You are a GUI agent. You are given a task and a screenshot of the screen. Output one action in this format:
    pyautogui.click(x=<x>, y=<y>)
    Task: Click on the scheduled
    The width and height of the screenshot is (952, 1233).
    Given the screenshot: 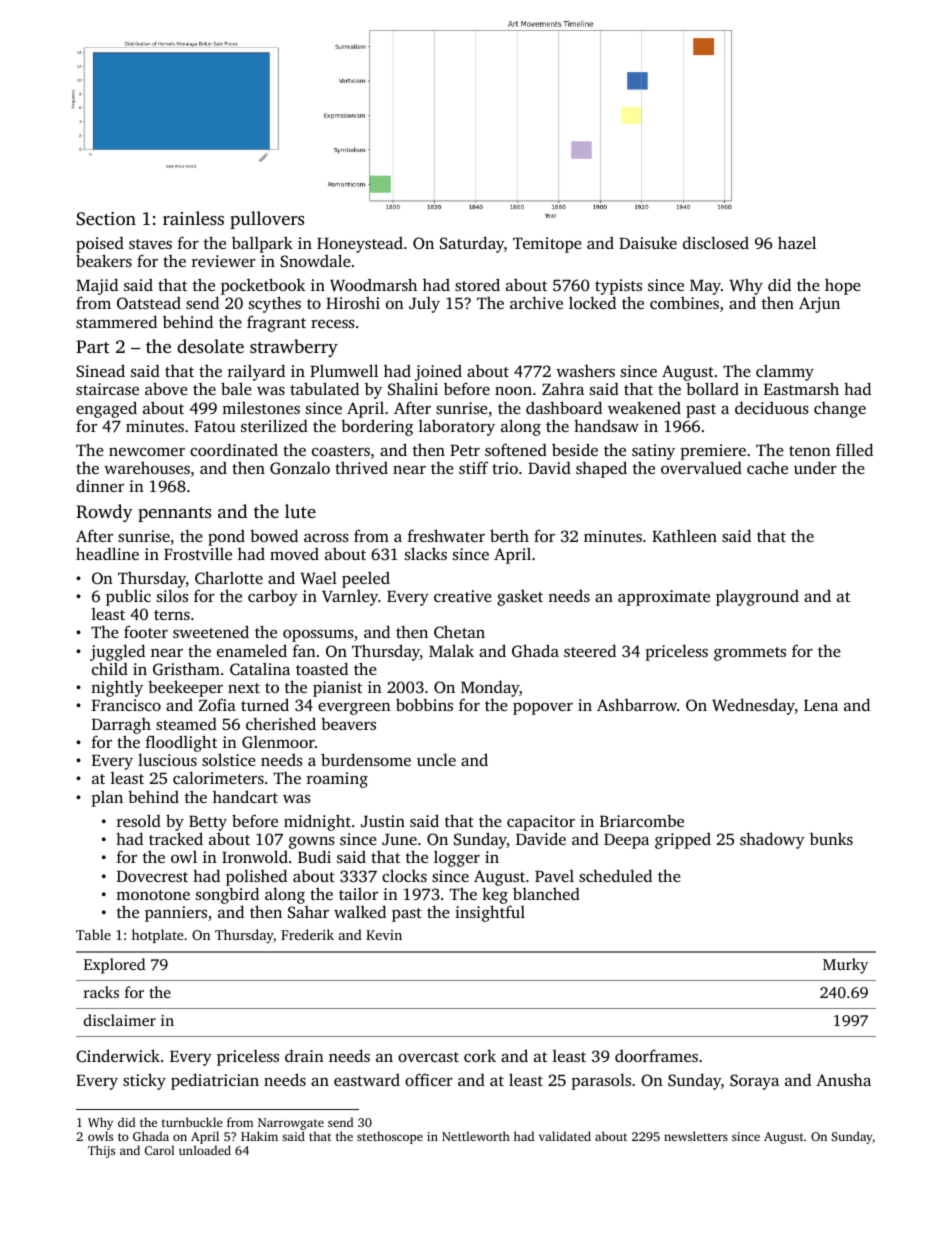 What is the action you would take?
    pyautogui.click(x=615, y=875)
